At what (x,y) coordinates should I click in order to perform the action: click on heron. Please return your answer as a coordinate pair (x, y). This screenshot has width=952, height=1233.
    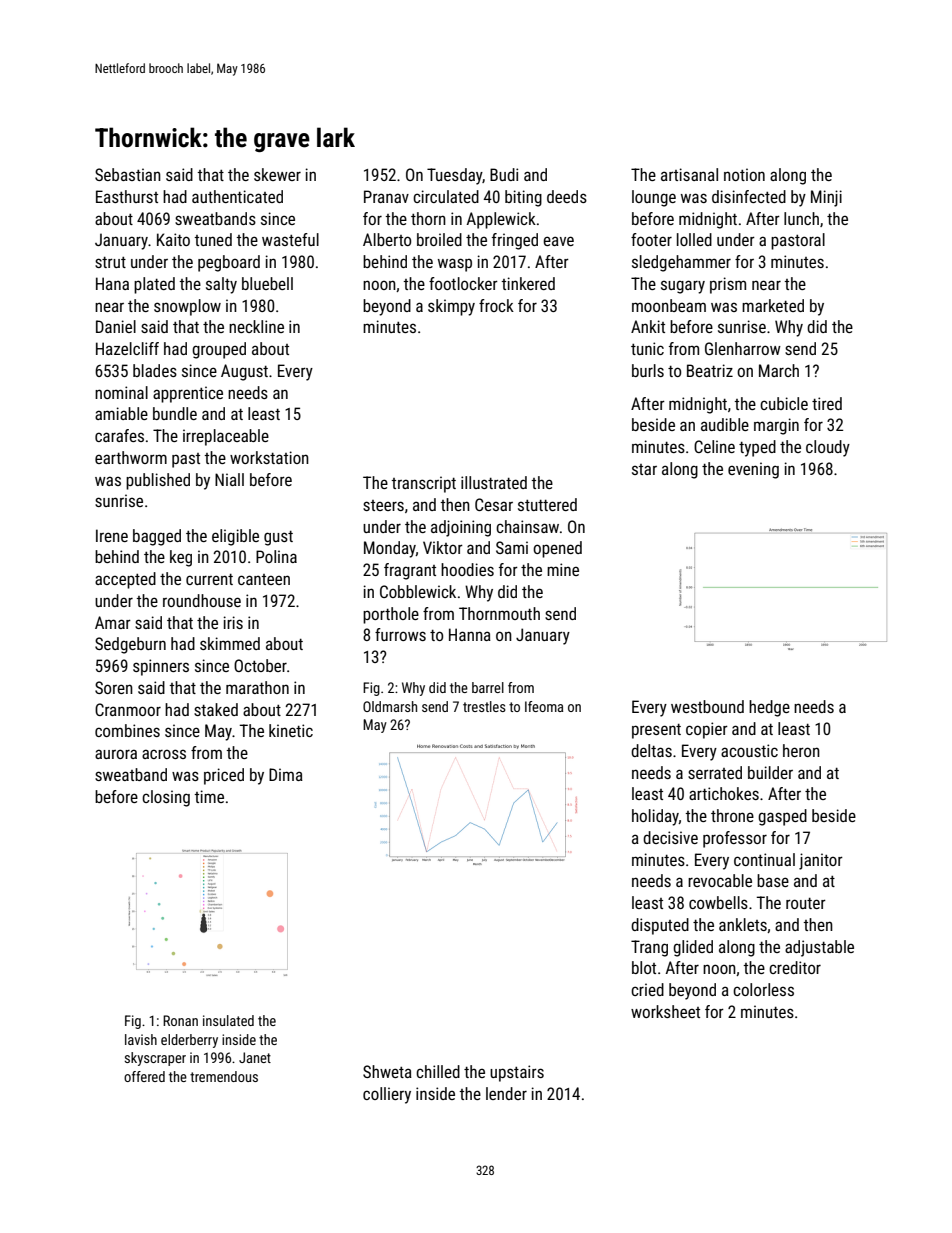
    Looking at the image, I should click on (801, 750).
